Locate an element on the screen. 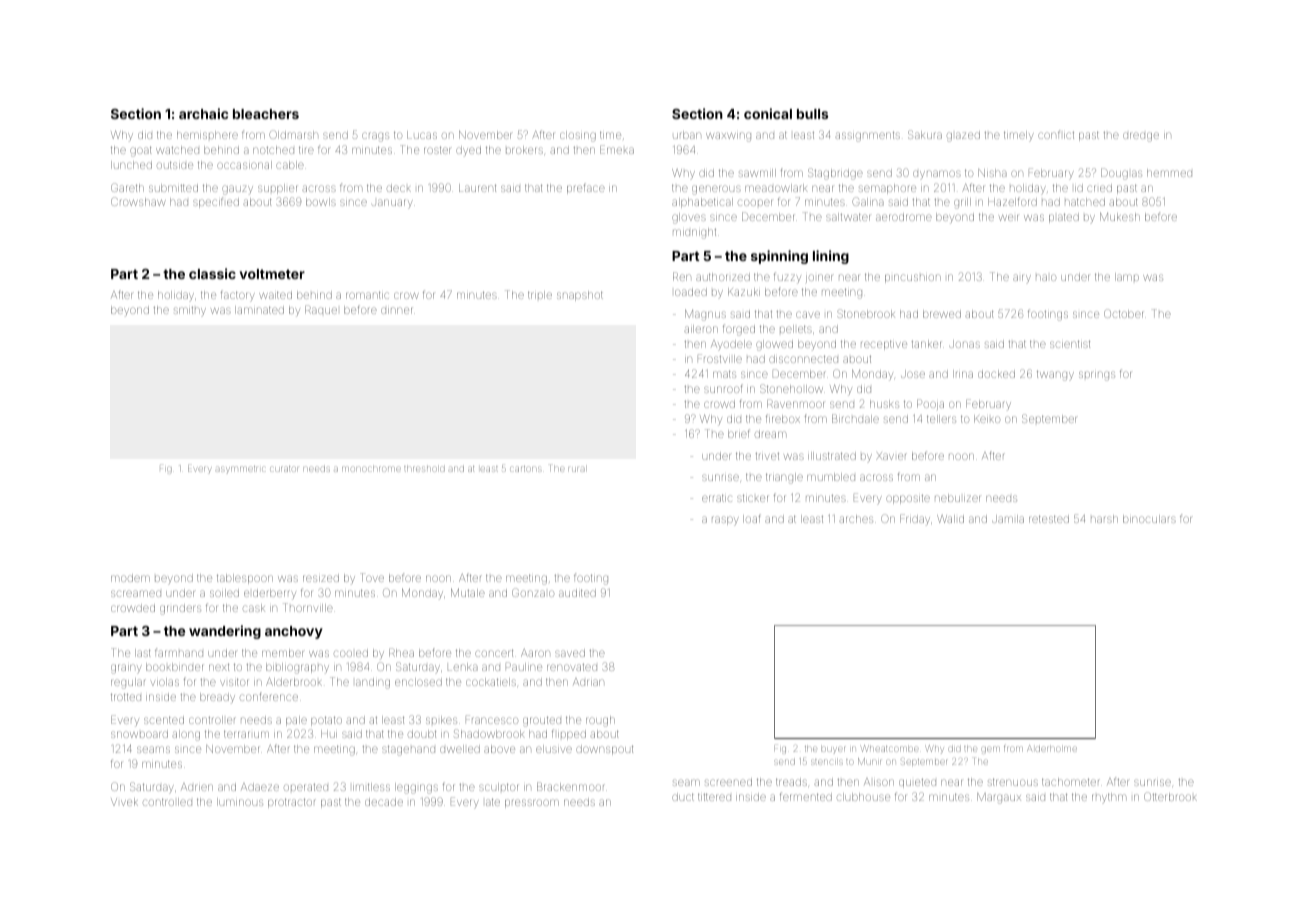 This screenshot has width=1308, height=924. rhythm is located at coordinates (1109, 798).
